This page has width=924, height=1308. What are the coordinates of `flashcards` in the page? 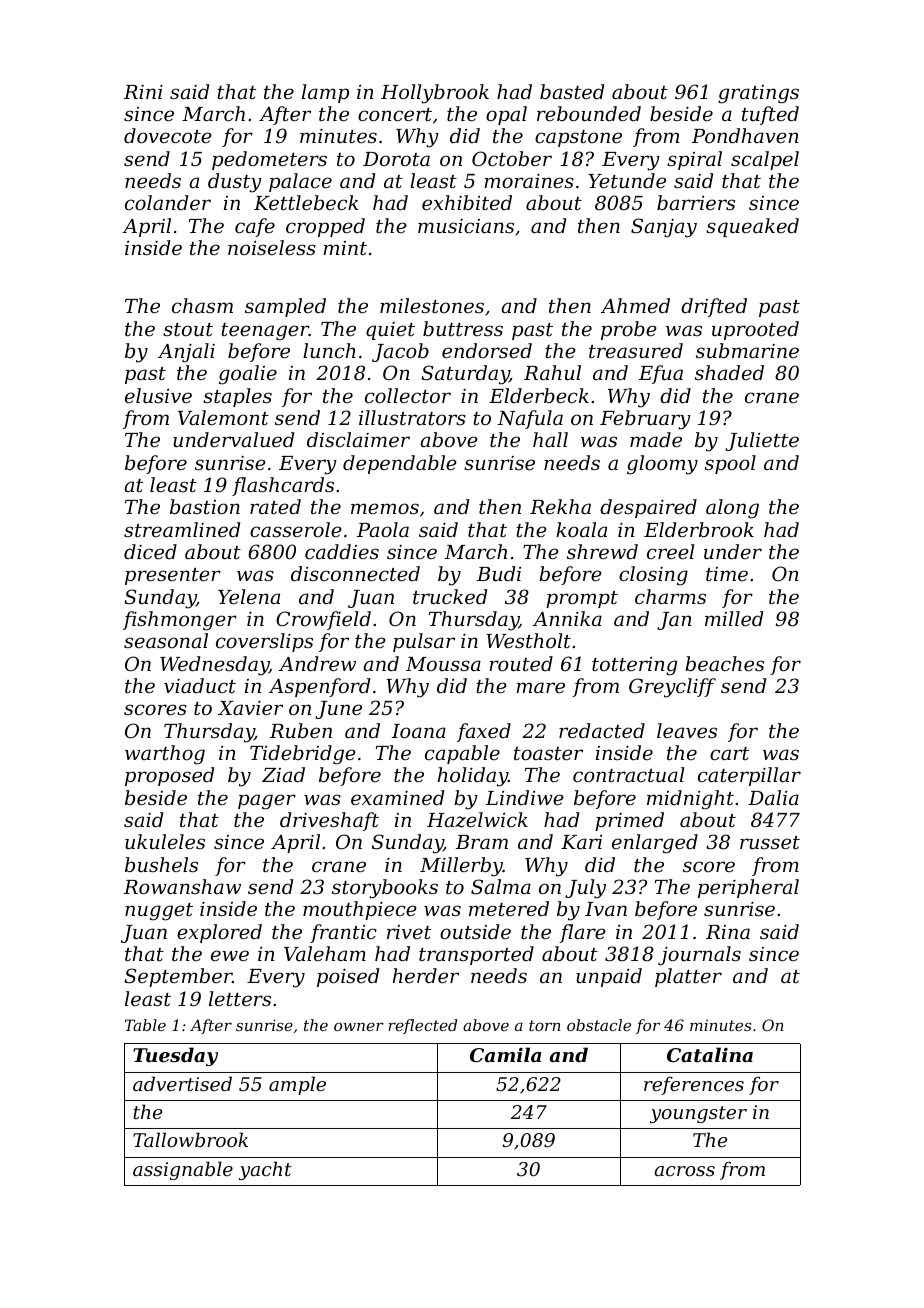 It's located at (283, 486).
